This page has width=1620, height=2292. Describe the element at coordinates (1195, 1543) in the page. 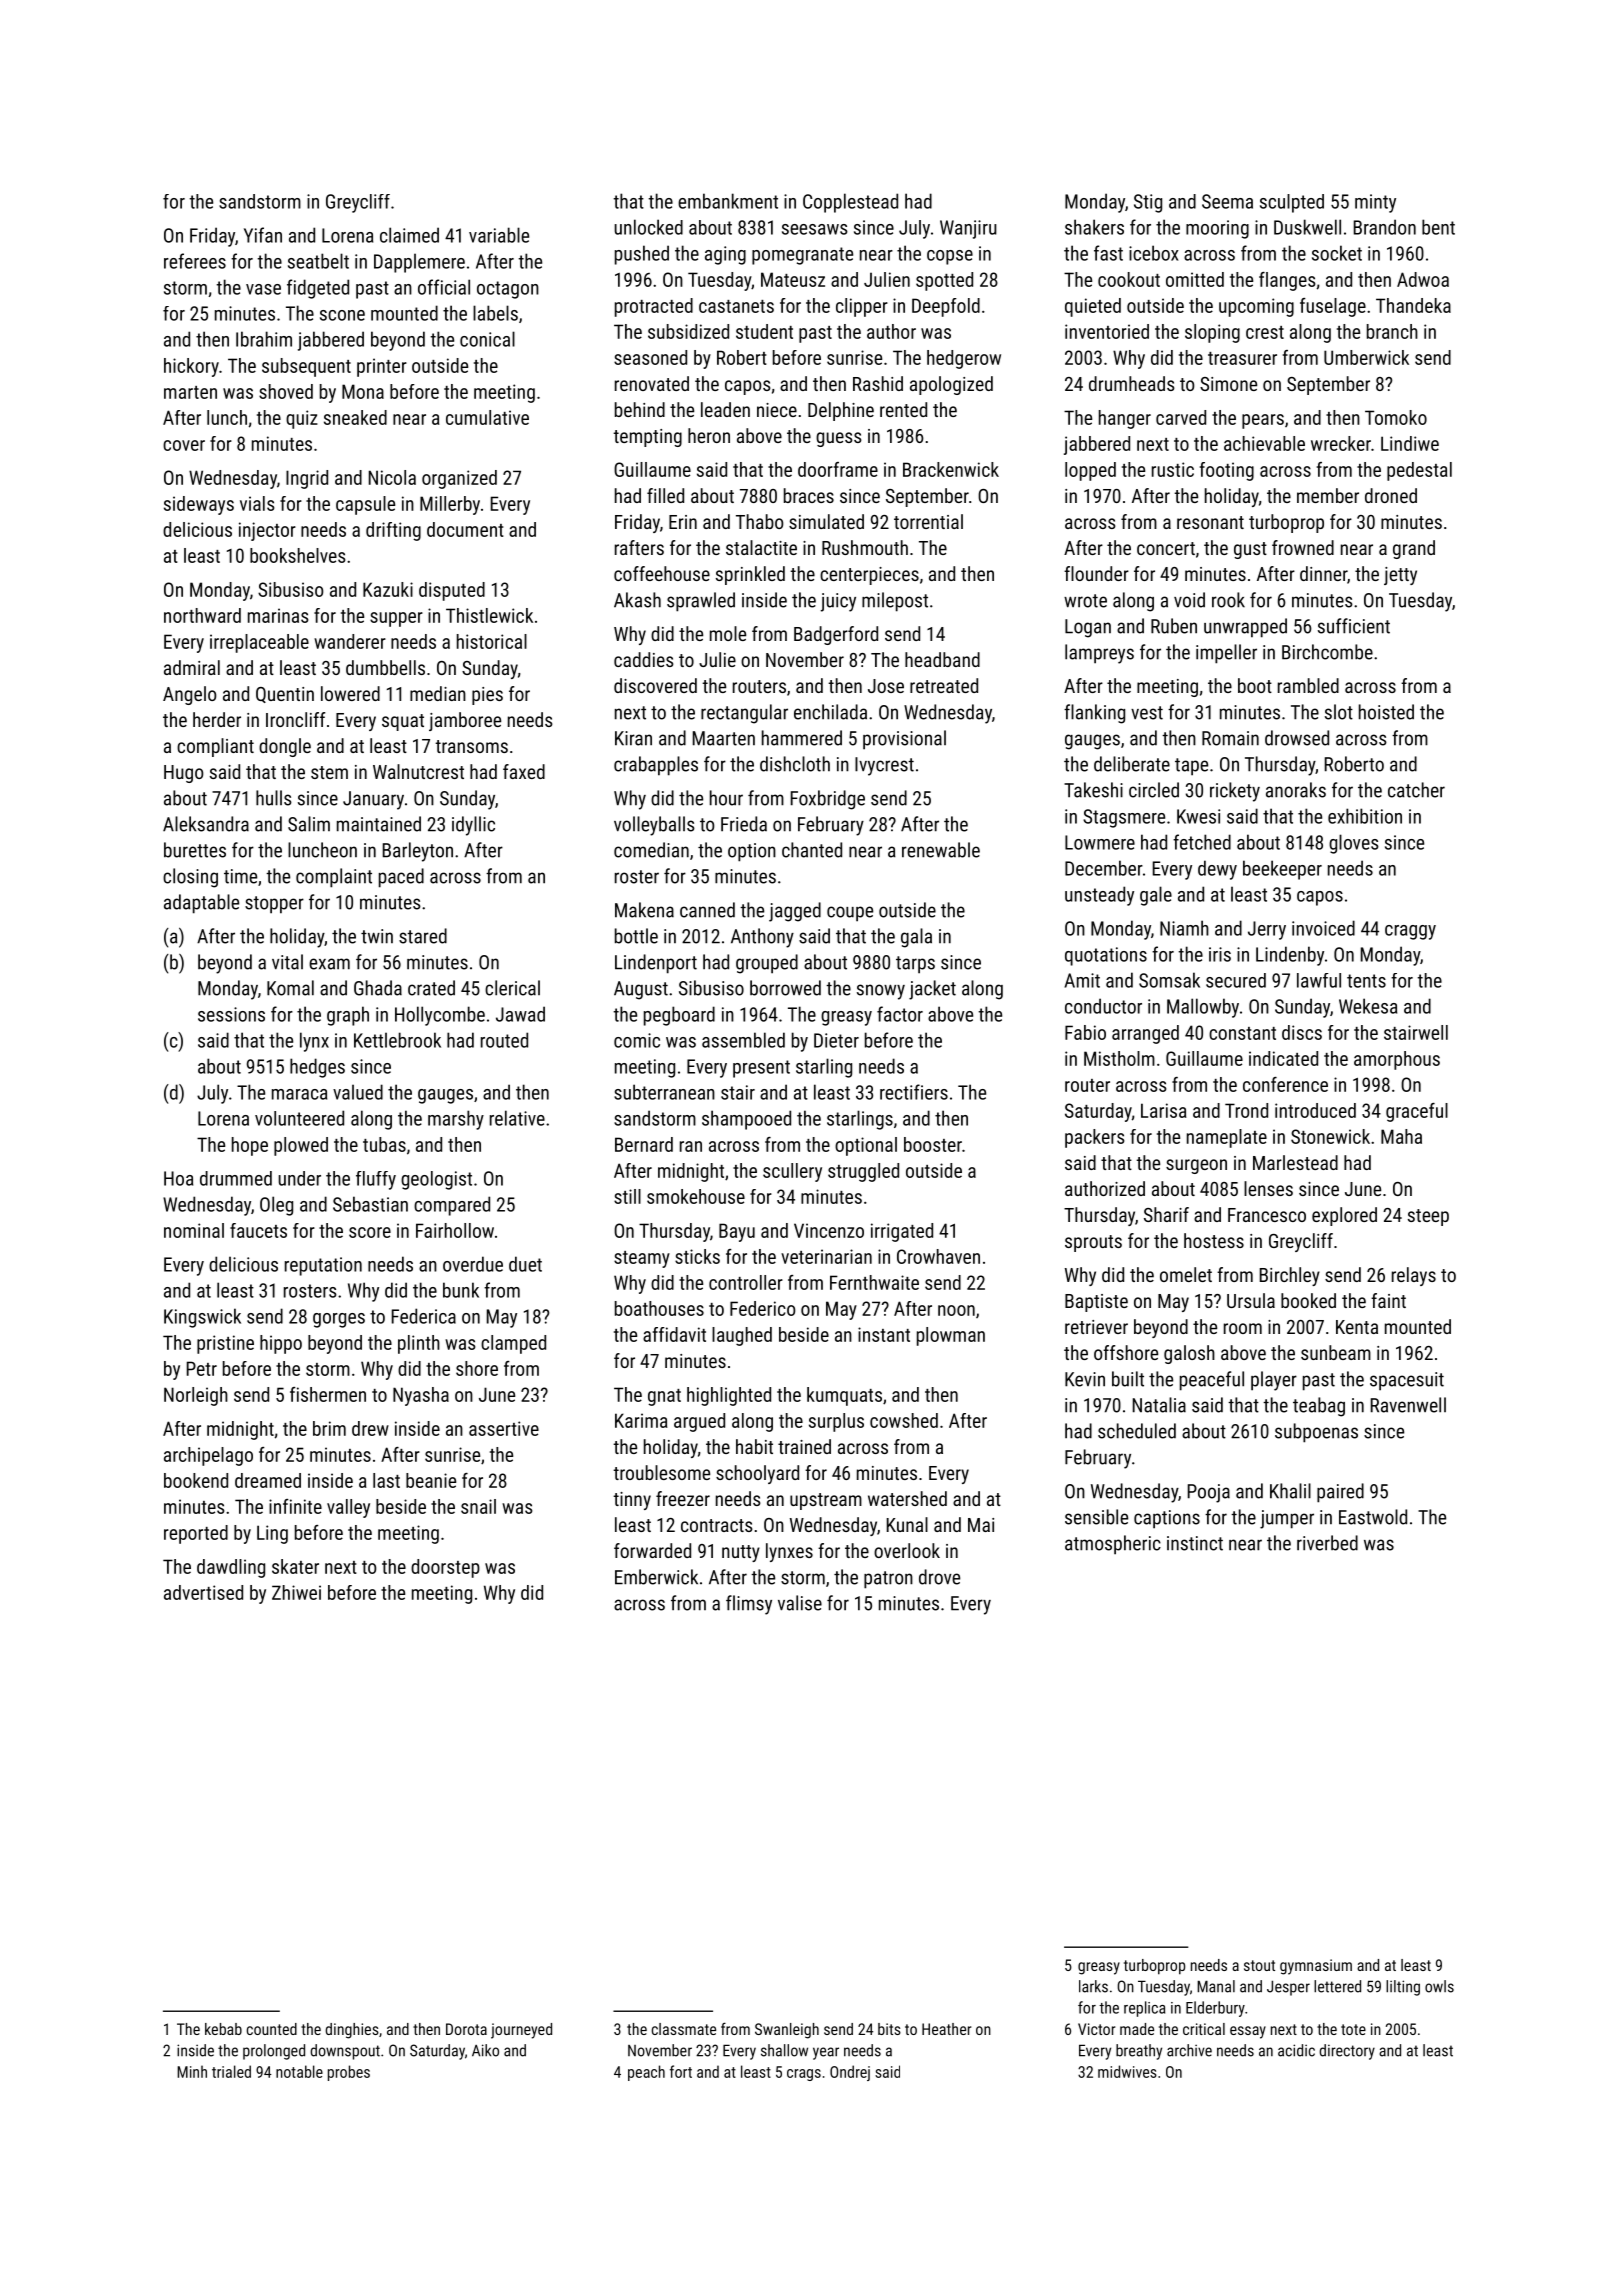

I see `instinct` at that location.
